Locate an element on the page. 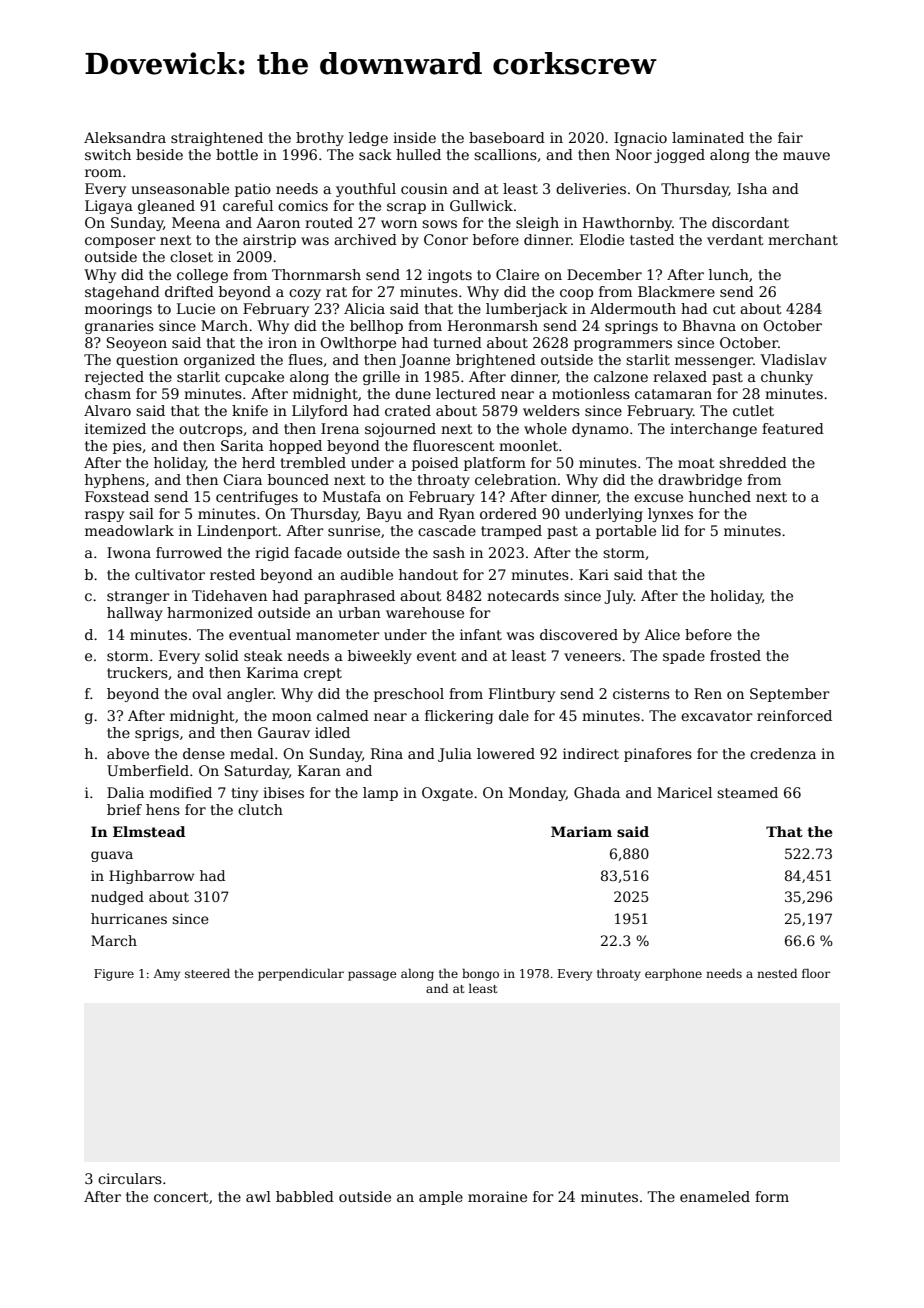 This page has height=1308, width=924. room is located at coordinates (103, 173).
